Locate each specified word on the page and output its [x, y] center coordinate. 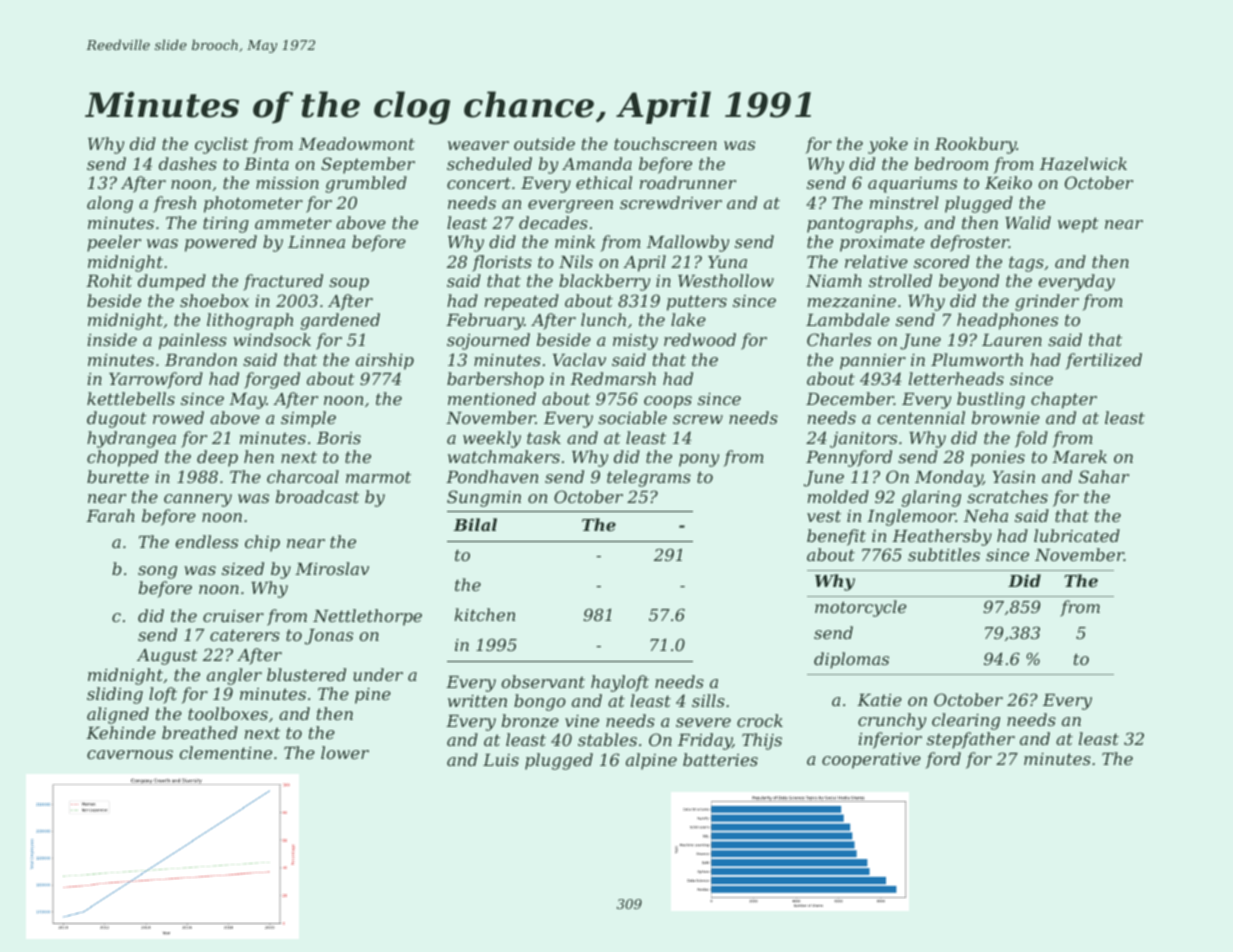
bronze [530, 721]
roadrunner [688, 182]
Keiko [1008, 182]
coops [668, 402]
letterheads [956, 378]
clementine [225, 752]
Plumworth [977, 359]
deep [217, 458]
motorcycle [861, 608]
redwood [700, 339]
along [110, 204]
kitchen [485, 614]
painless [193, 341]
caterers [245, 635]
